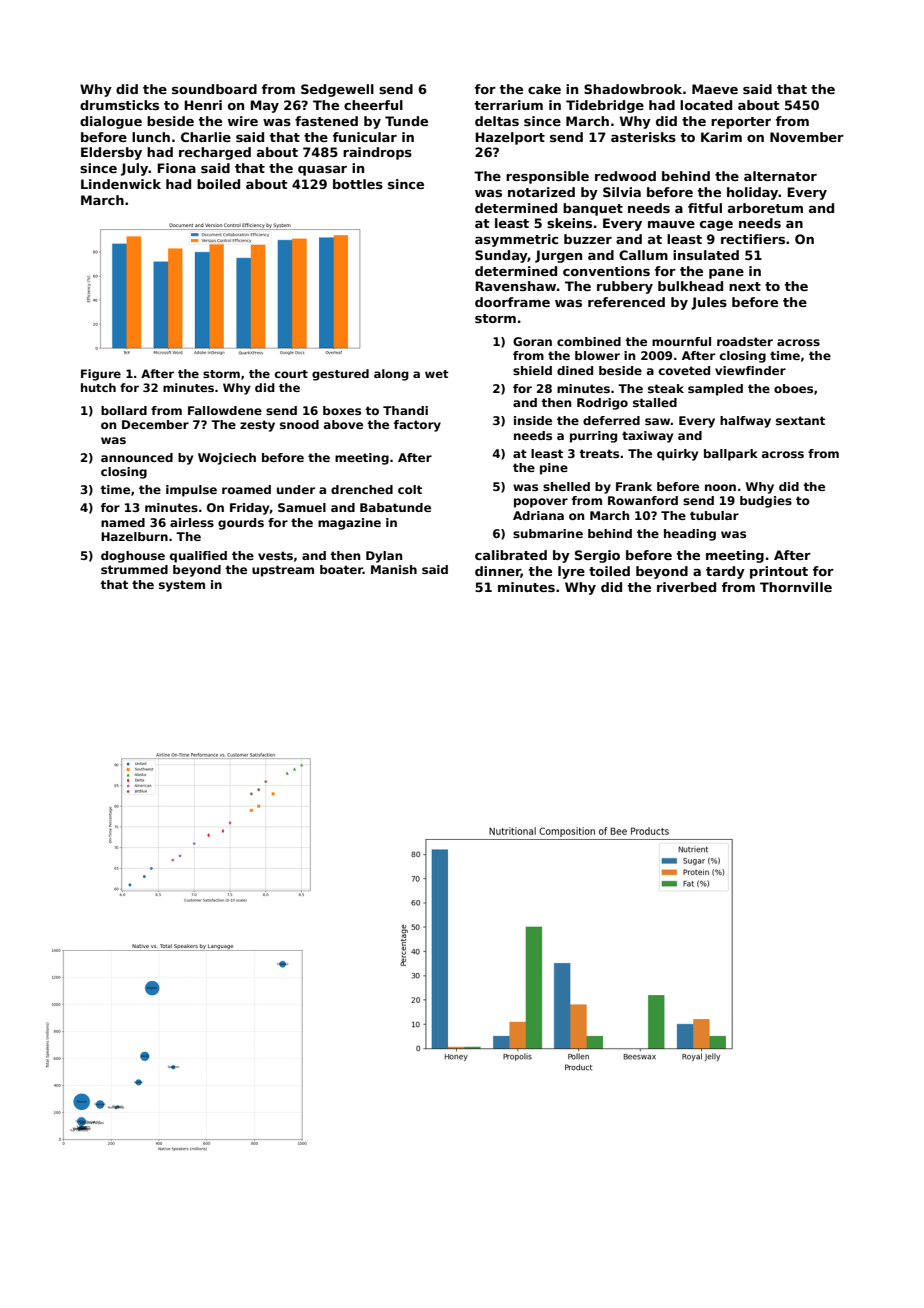  Describe the element at coordinates (706, 105) in the screenshot. I see `located` at that location.
